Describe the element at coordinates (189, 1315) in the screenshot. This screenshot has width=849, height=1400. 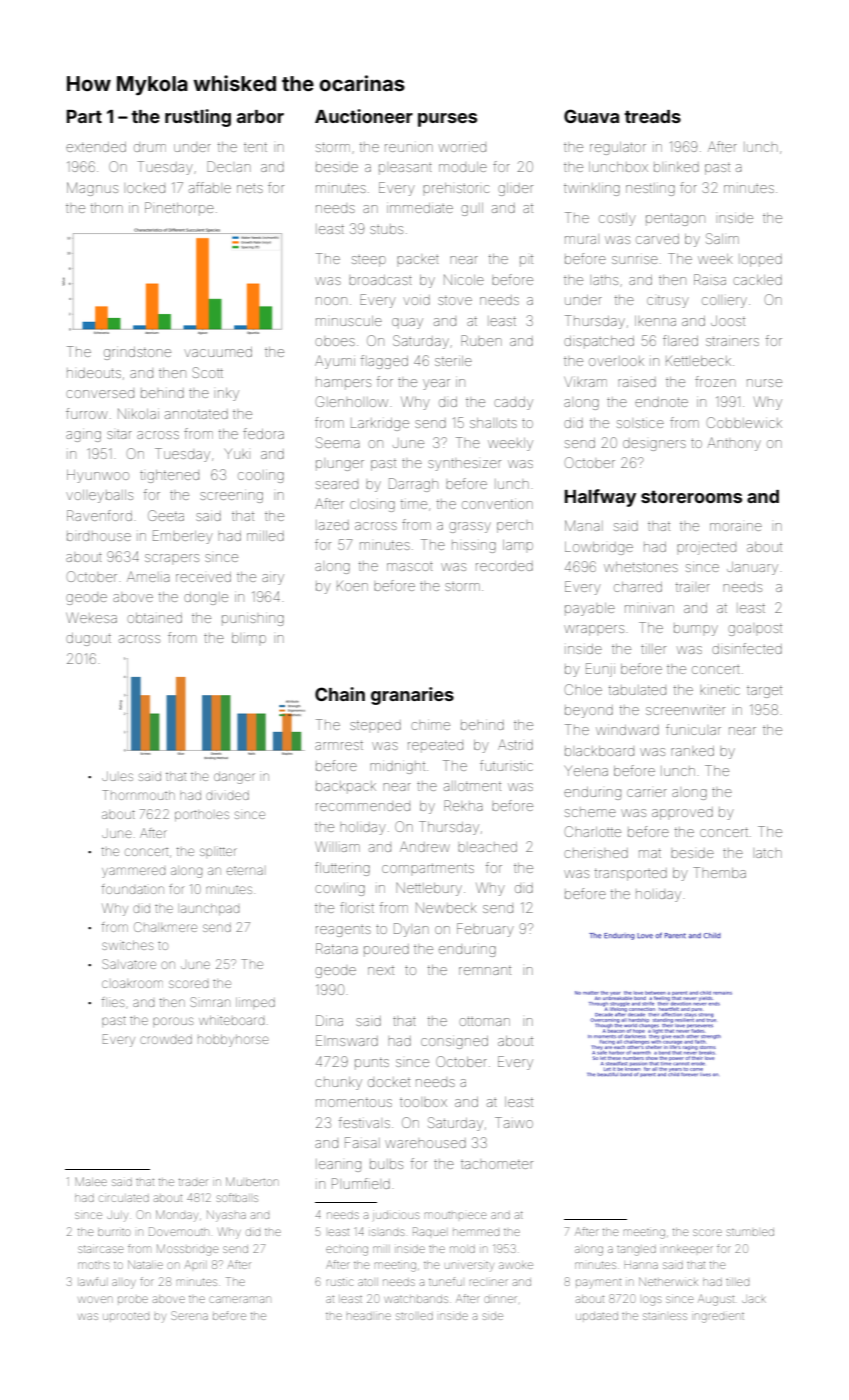
I see `Serena` at that location.
